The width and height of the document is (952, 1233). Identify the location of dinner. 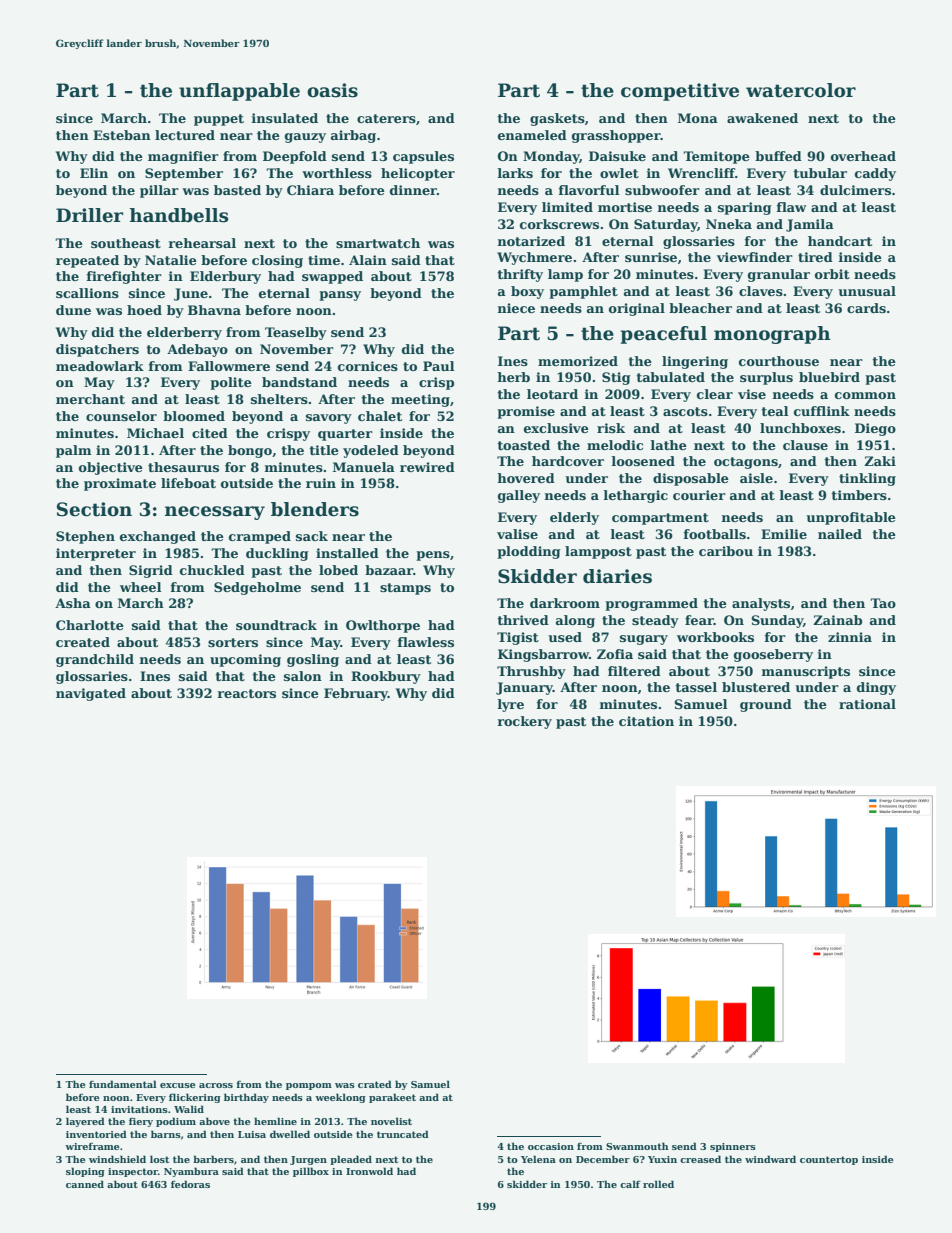
(413, 190).
